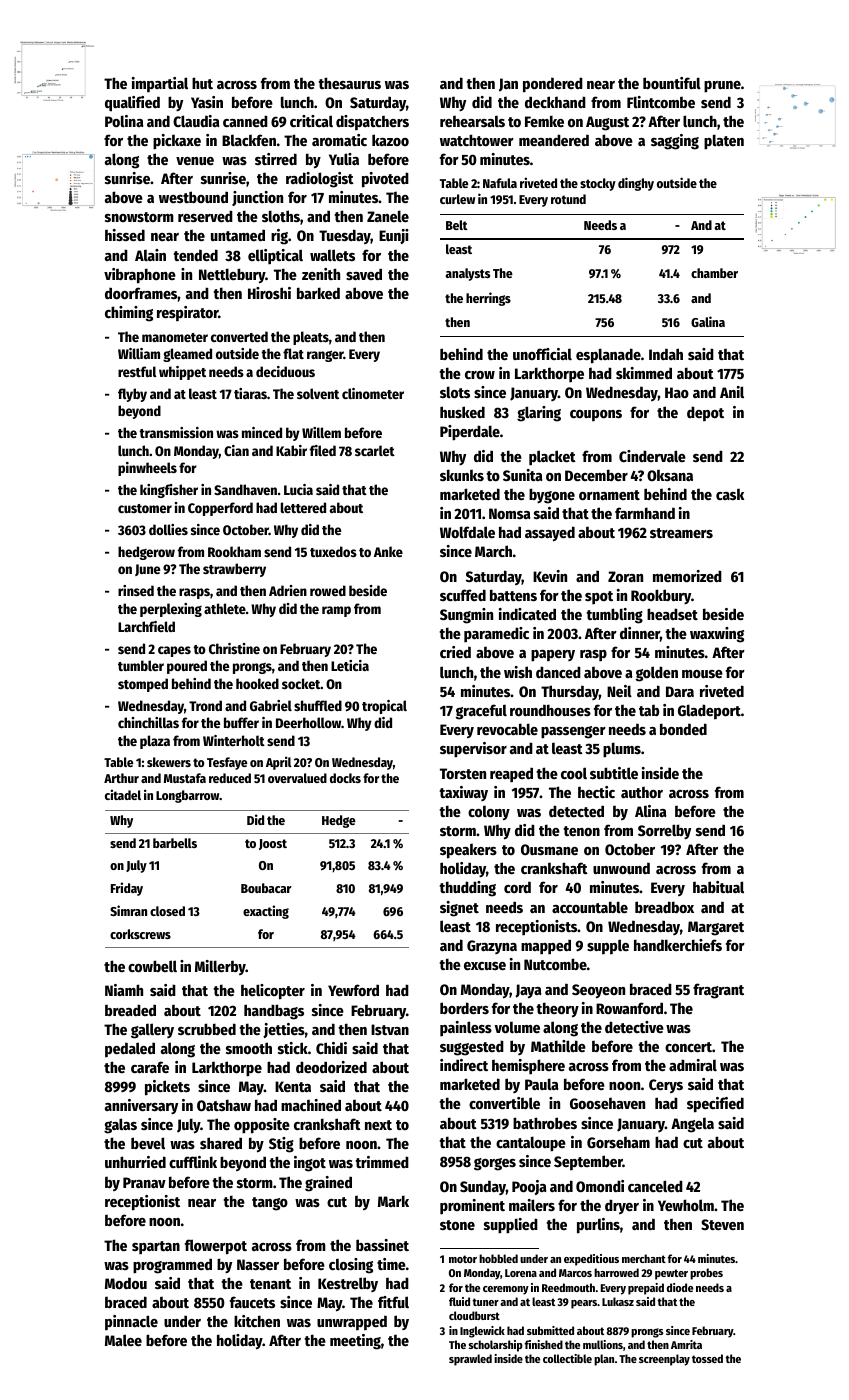 The width and height of the screenshot is (849, 1400). What do you see at coordinates (167, 911) in the screenshot?
I see `closed` at bounding box center [167, 911].
